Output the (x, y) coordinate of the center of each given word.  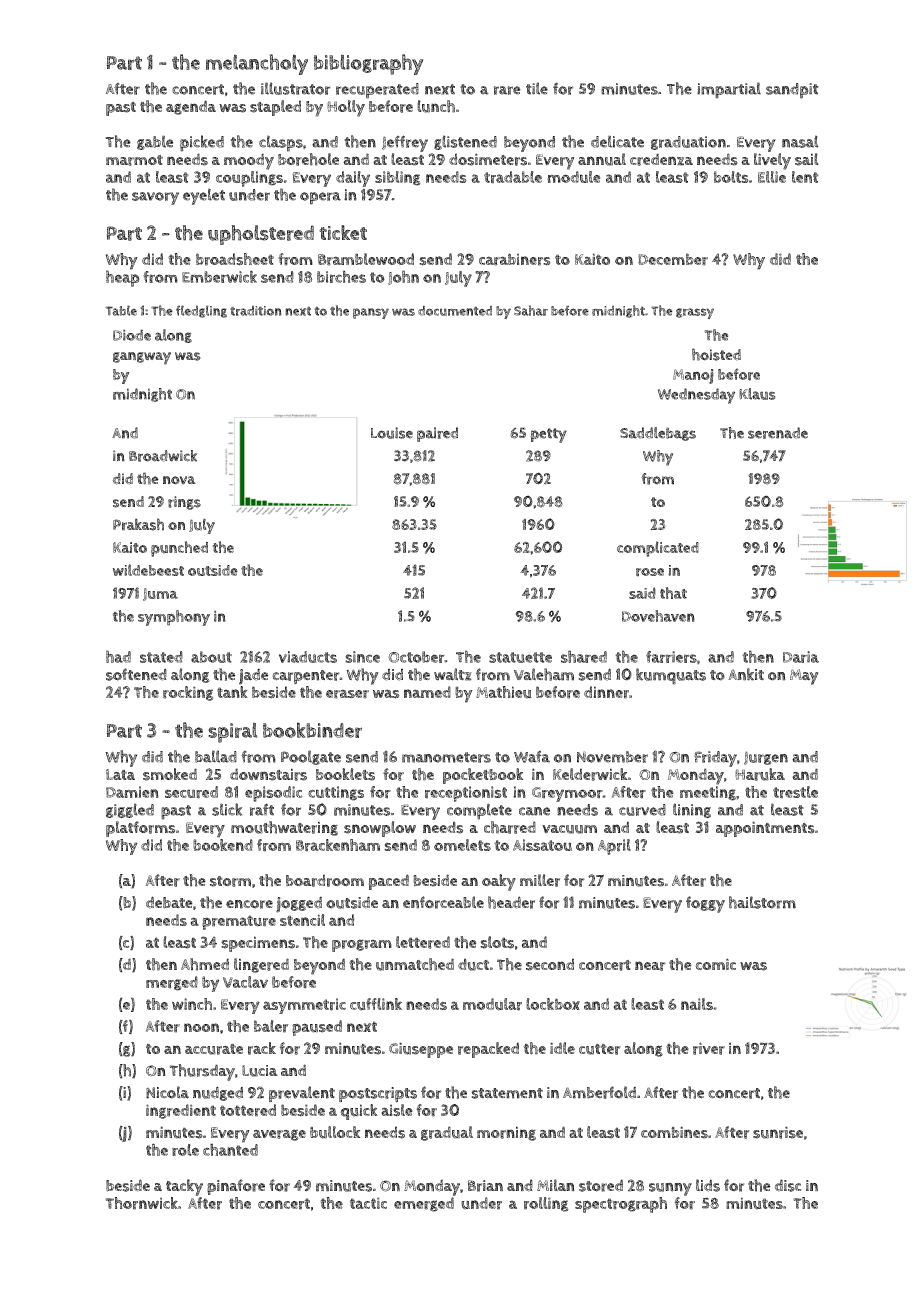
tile (537, 88)
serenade (778, 433)
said (642, 593)
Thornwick (141, 1203)
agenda (191, 107)
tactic (368, 1203)
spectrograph (621, 1205)
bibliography (368, 64)
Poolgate (311, 757)
